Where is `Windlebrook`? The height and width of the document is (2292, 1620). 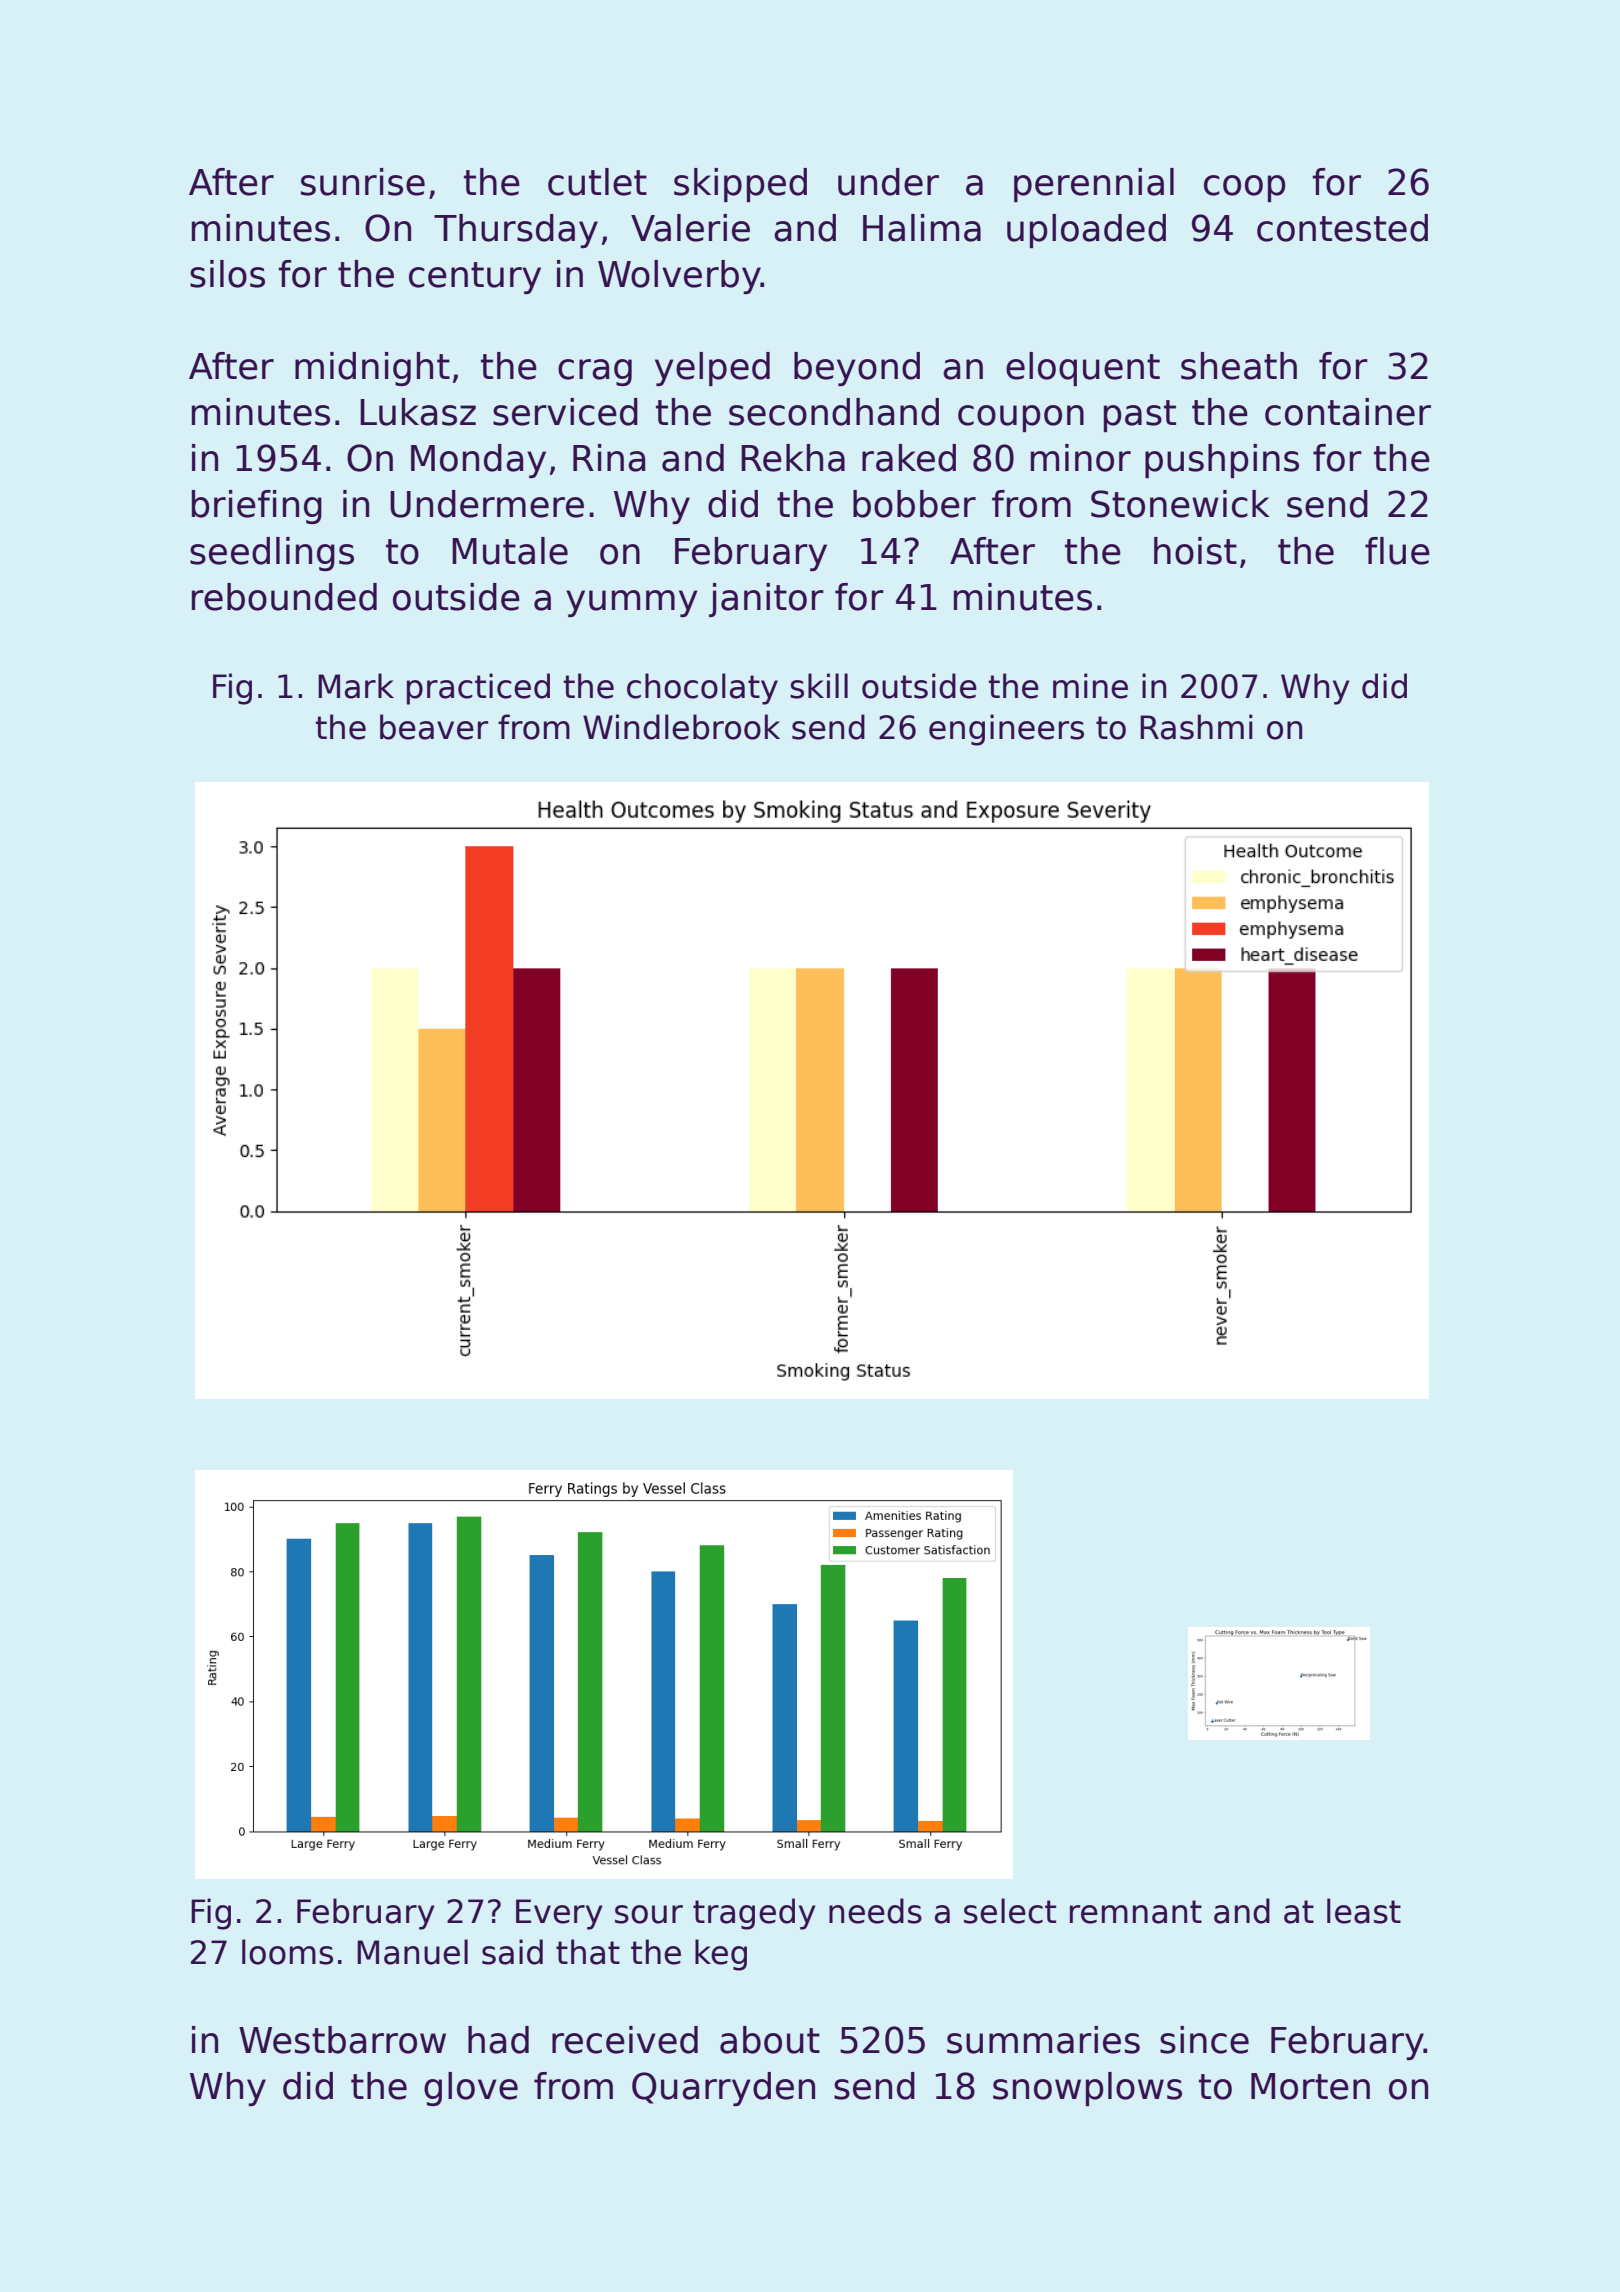 Windlebrook is located at coordinates (681, 727).
